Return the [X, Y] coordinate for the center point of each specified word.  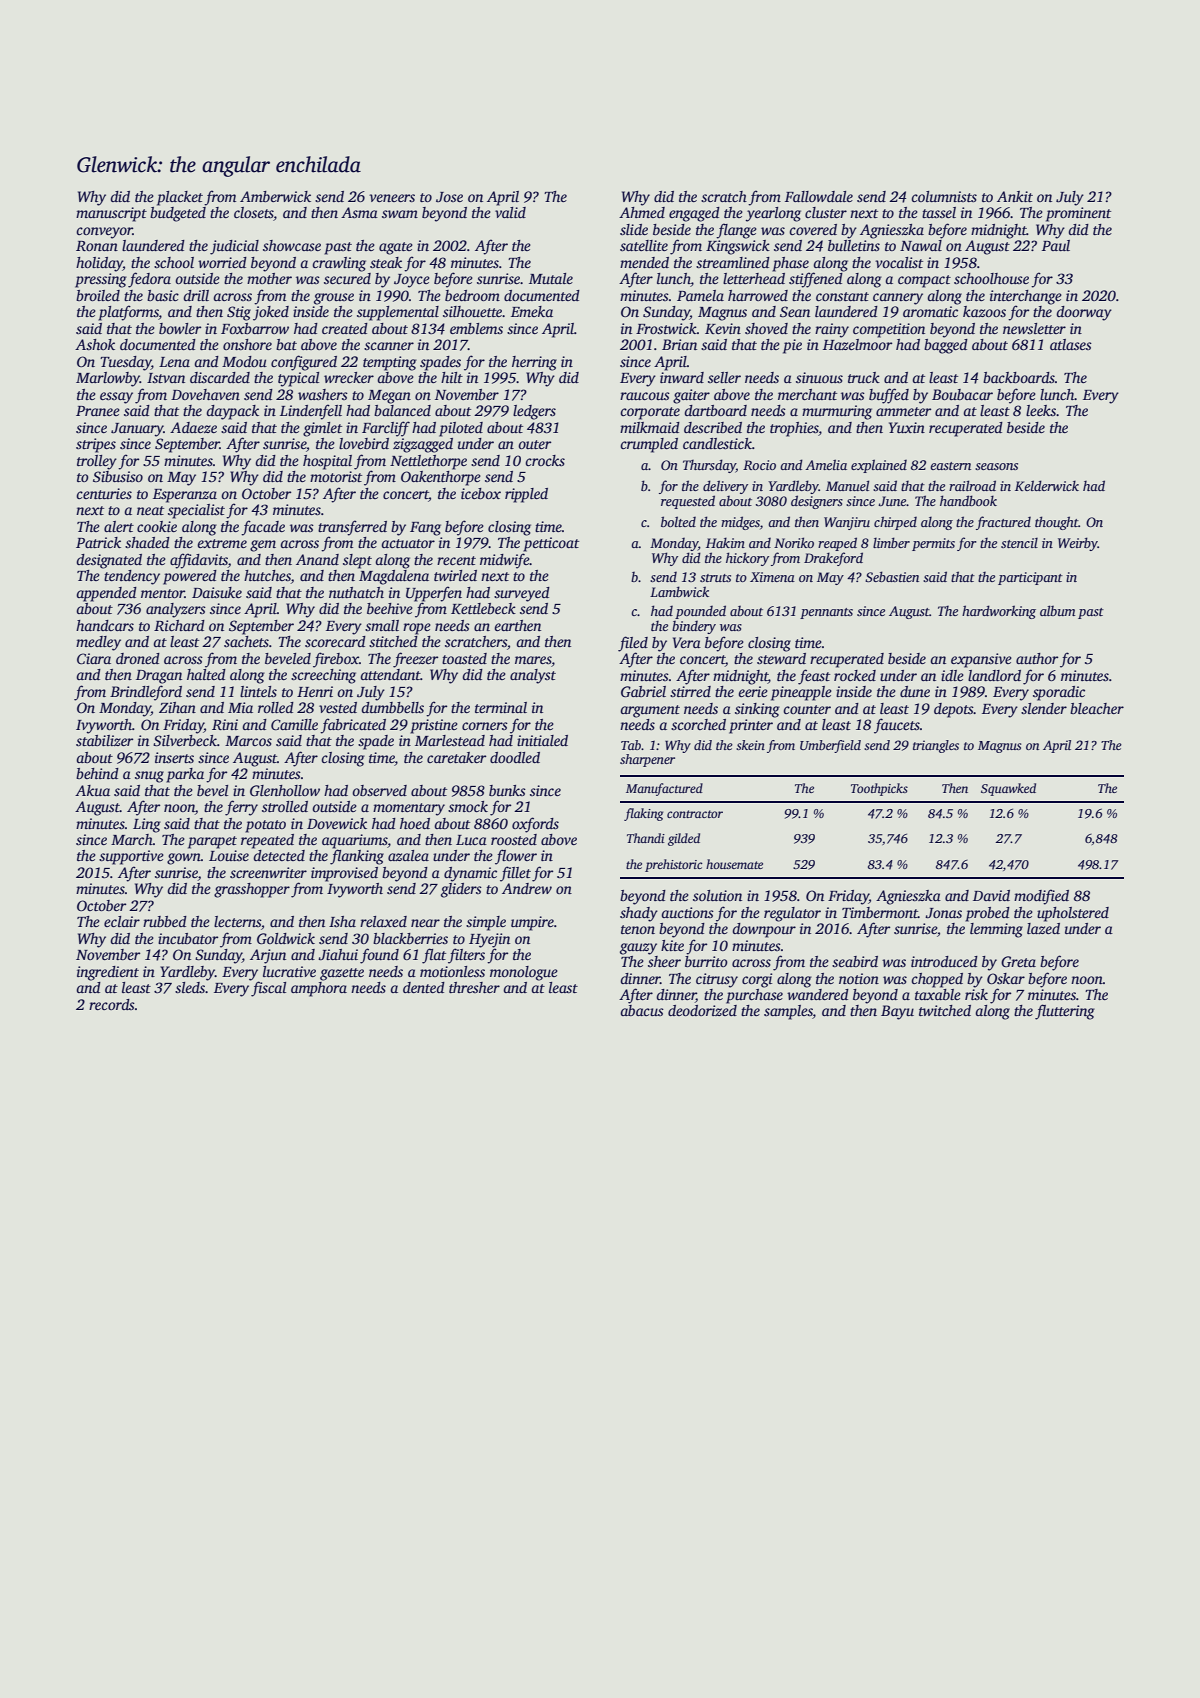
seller [724, 377]
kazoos [984, 311]
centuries [104, 493]
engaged [694, 214]
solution [717, 895]
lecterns [237, 921]
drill [196, 295]
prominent [1078, 214]
